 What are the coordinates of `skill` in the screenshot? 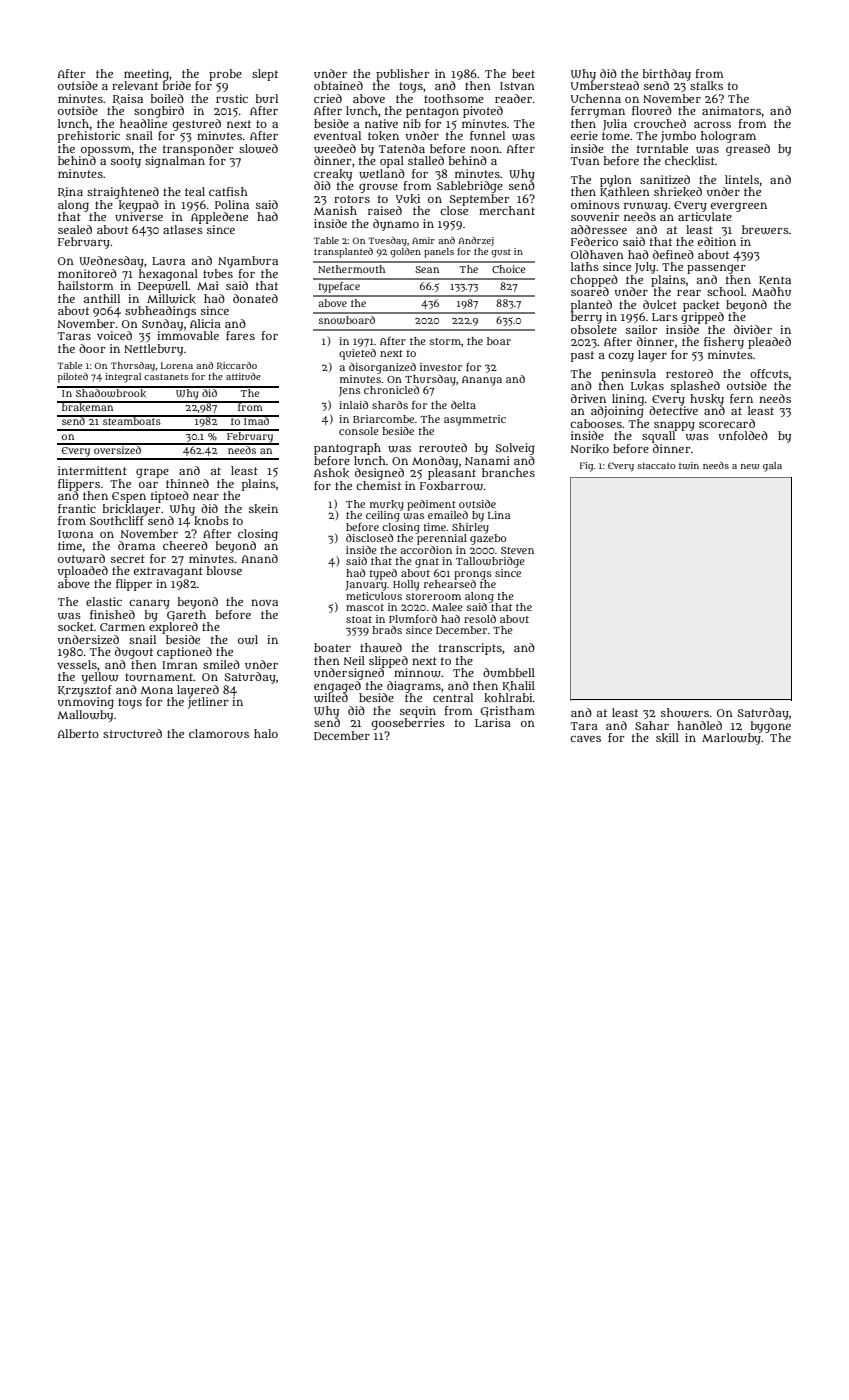 It's located at (667, 738).
